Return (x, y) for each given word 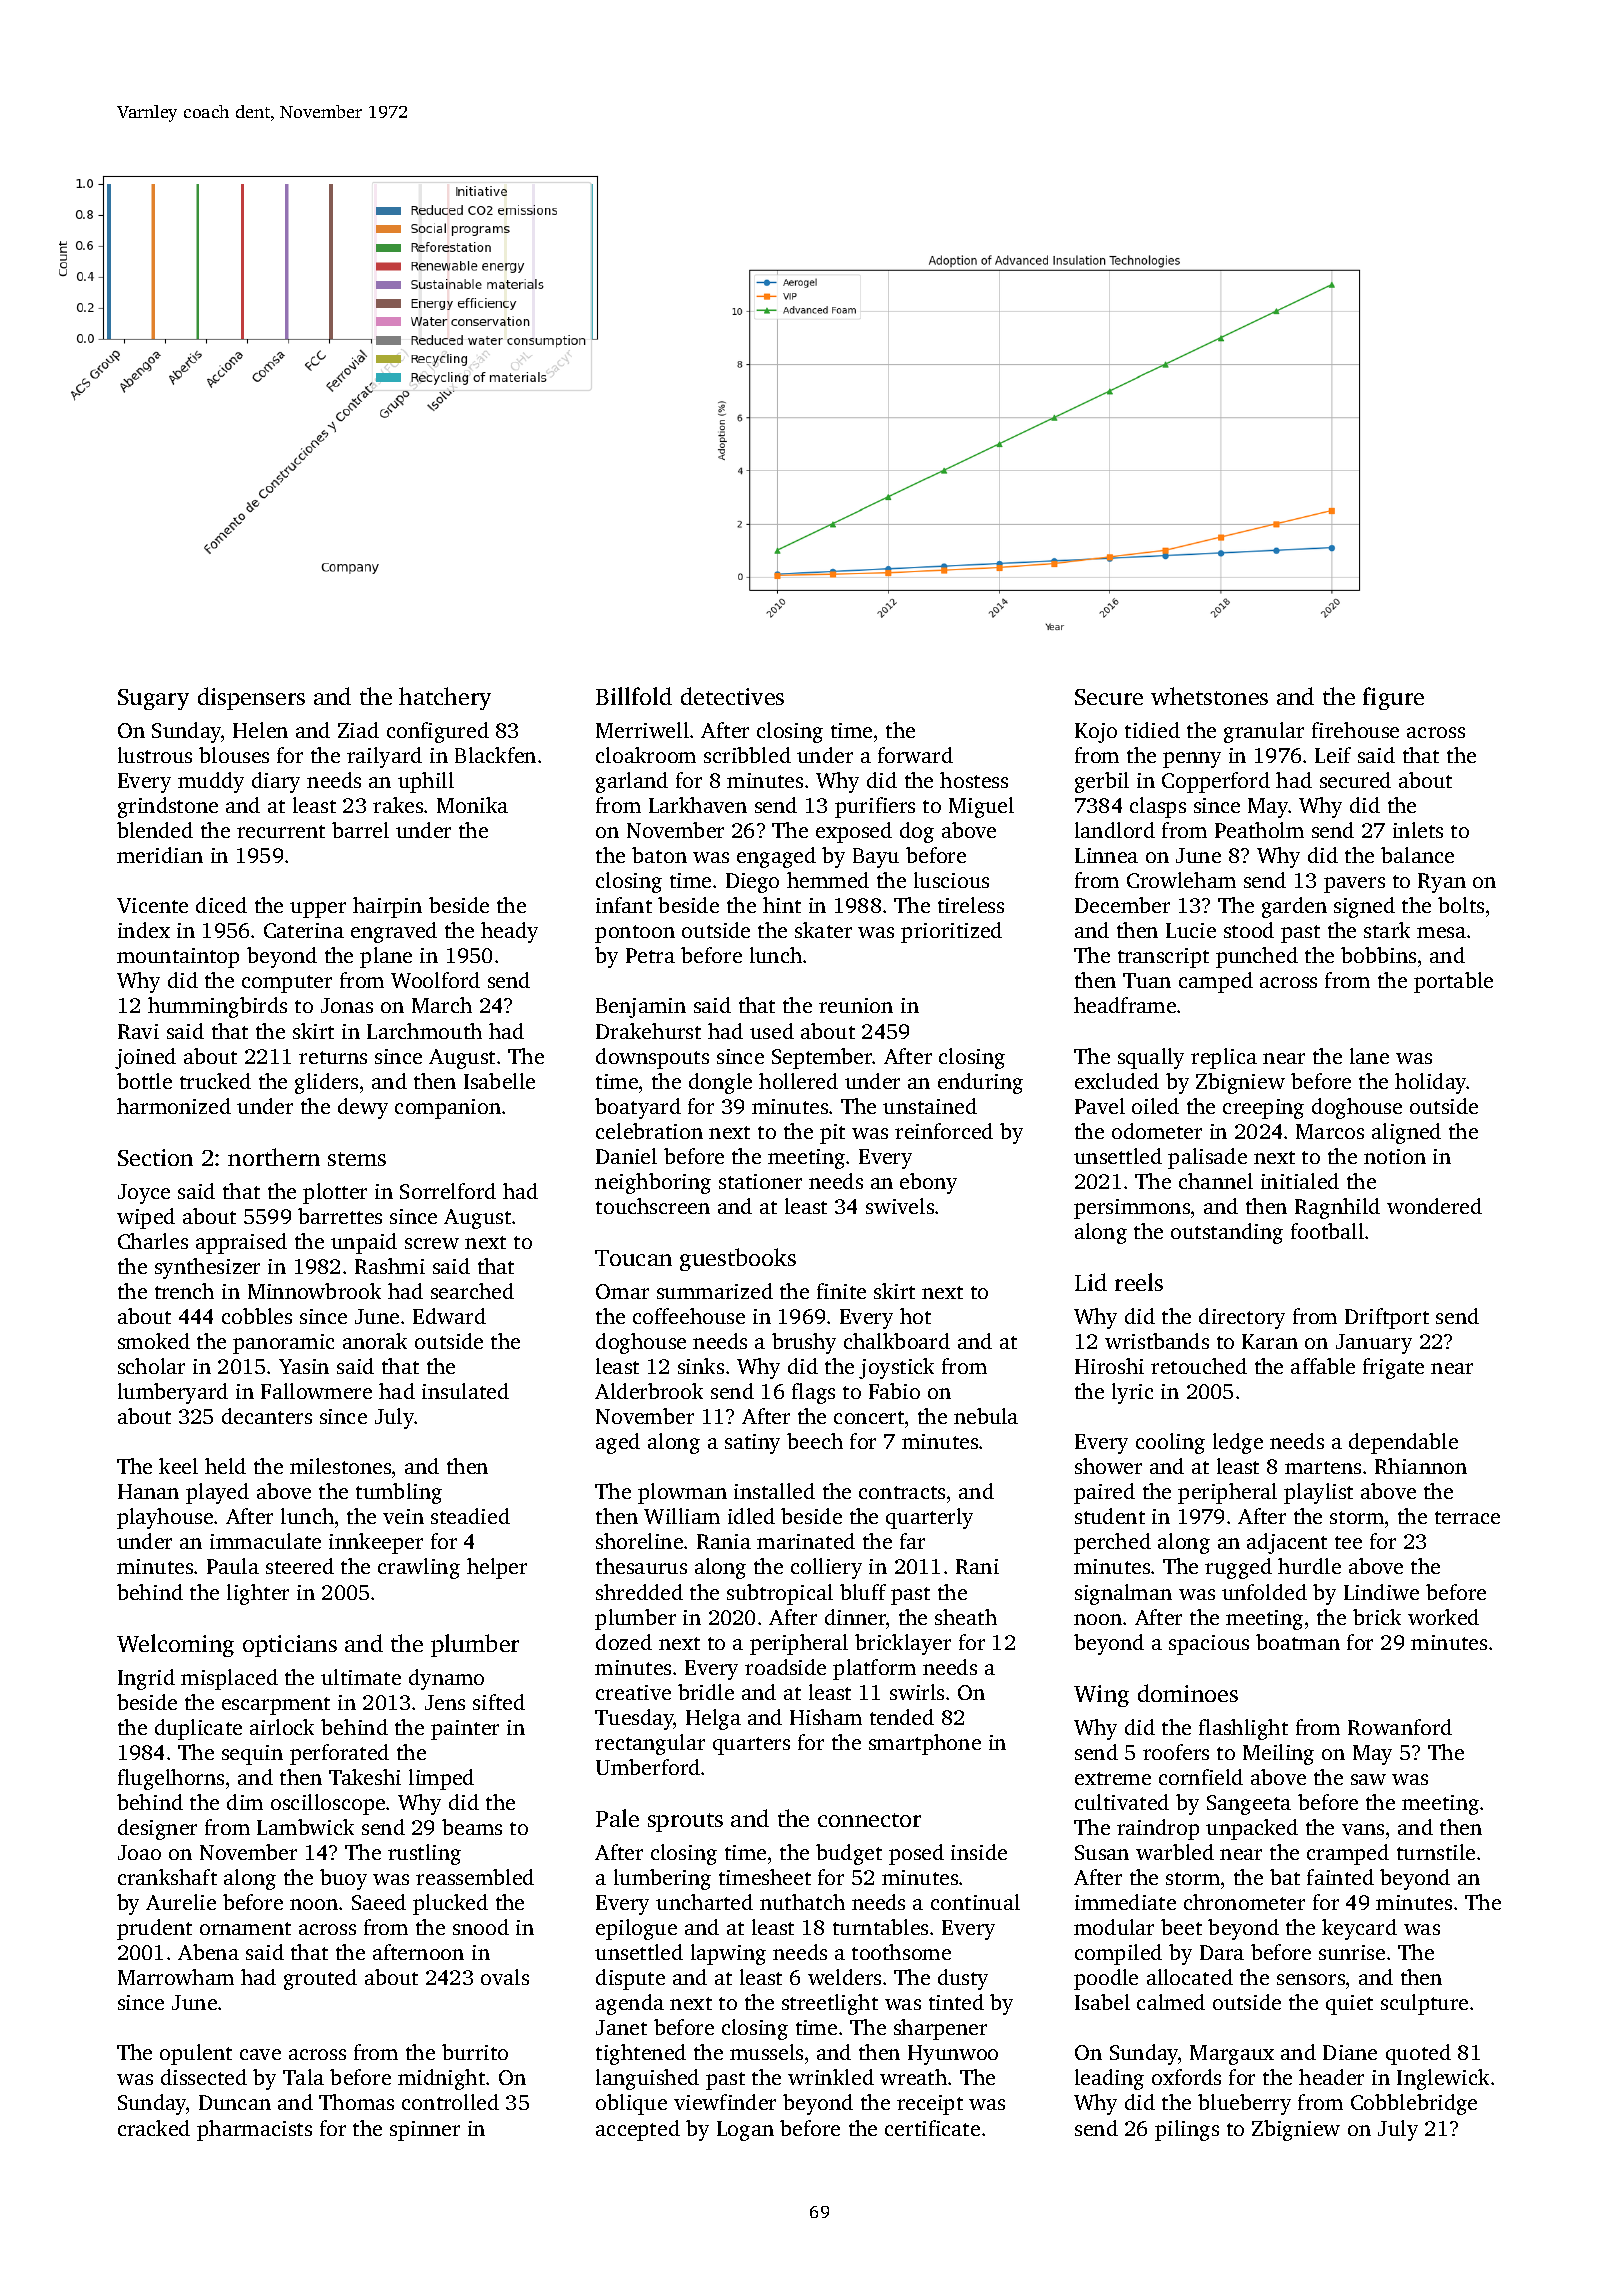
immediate (1125, 1902)
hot (915, 1316)
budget (849, 1854)
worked (1443, 1617)
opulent (196, 2054)
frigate (1393, 1368)
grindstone (168, 807)
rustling (424, 1854)
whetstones (1209, 696)
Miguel (981, 807)
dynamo (446, 1679)
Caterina (304, 930)
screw (432, 1243)
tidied (1152, 730)
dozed (624, 1642)
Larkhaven (698, 805)
